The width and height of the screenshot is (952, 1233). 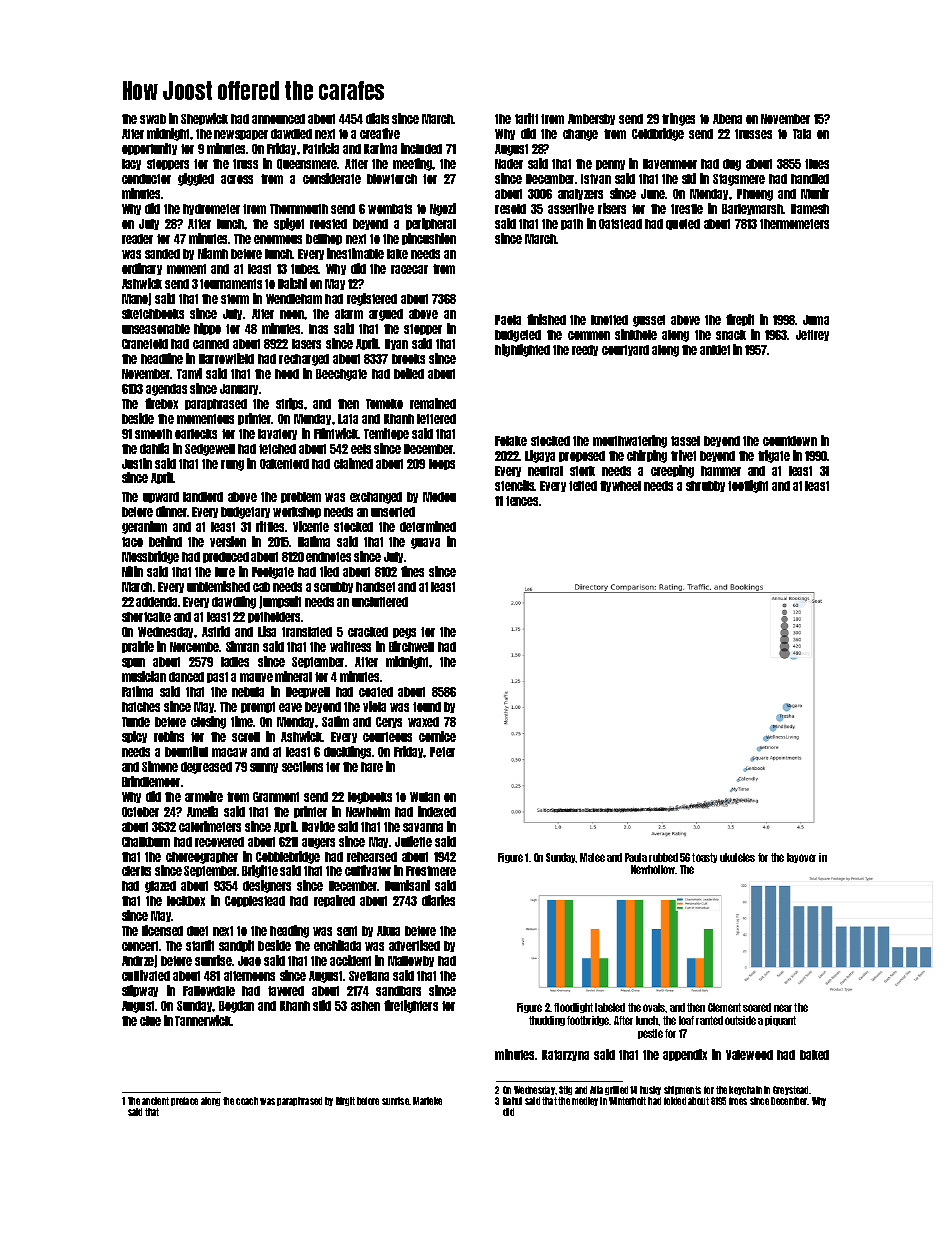 What do you see at coordinates (512, 1101) in the screenshot?
I see `Rahul` at bounding box center [512, 1101].
